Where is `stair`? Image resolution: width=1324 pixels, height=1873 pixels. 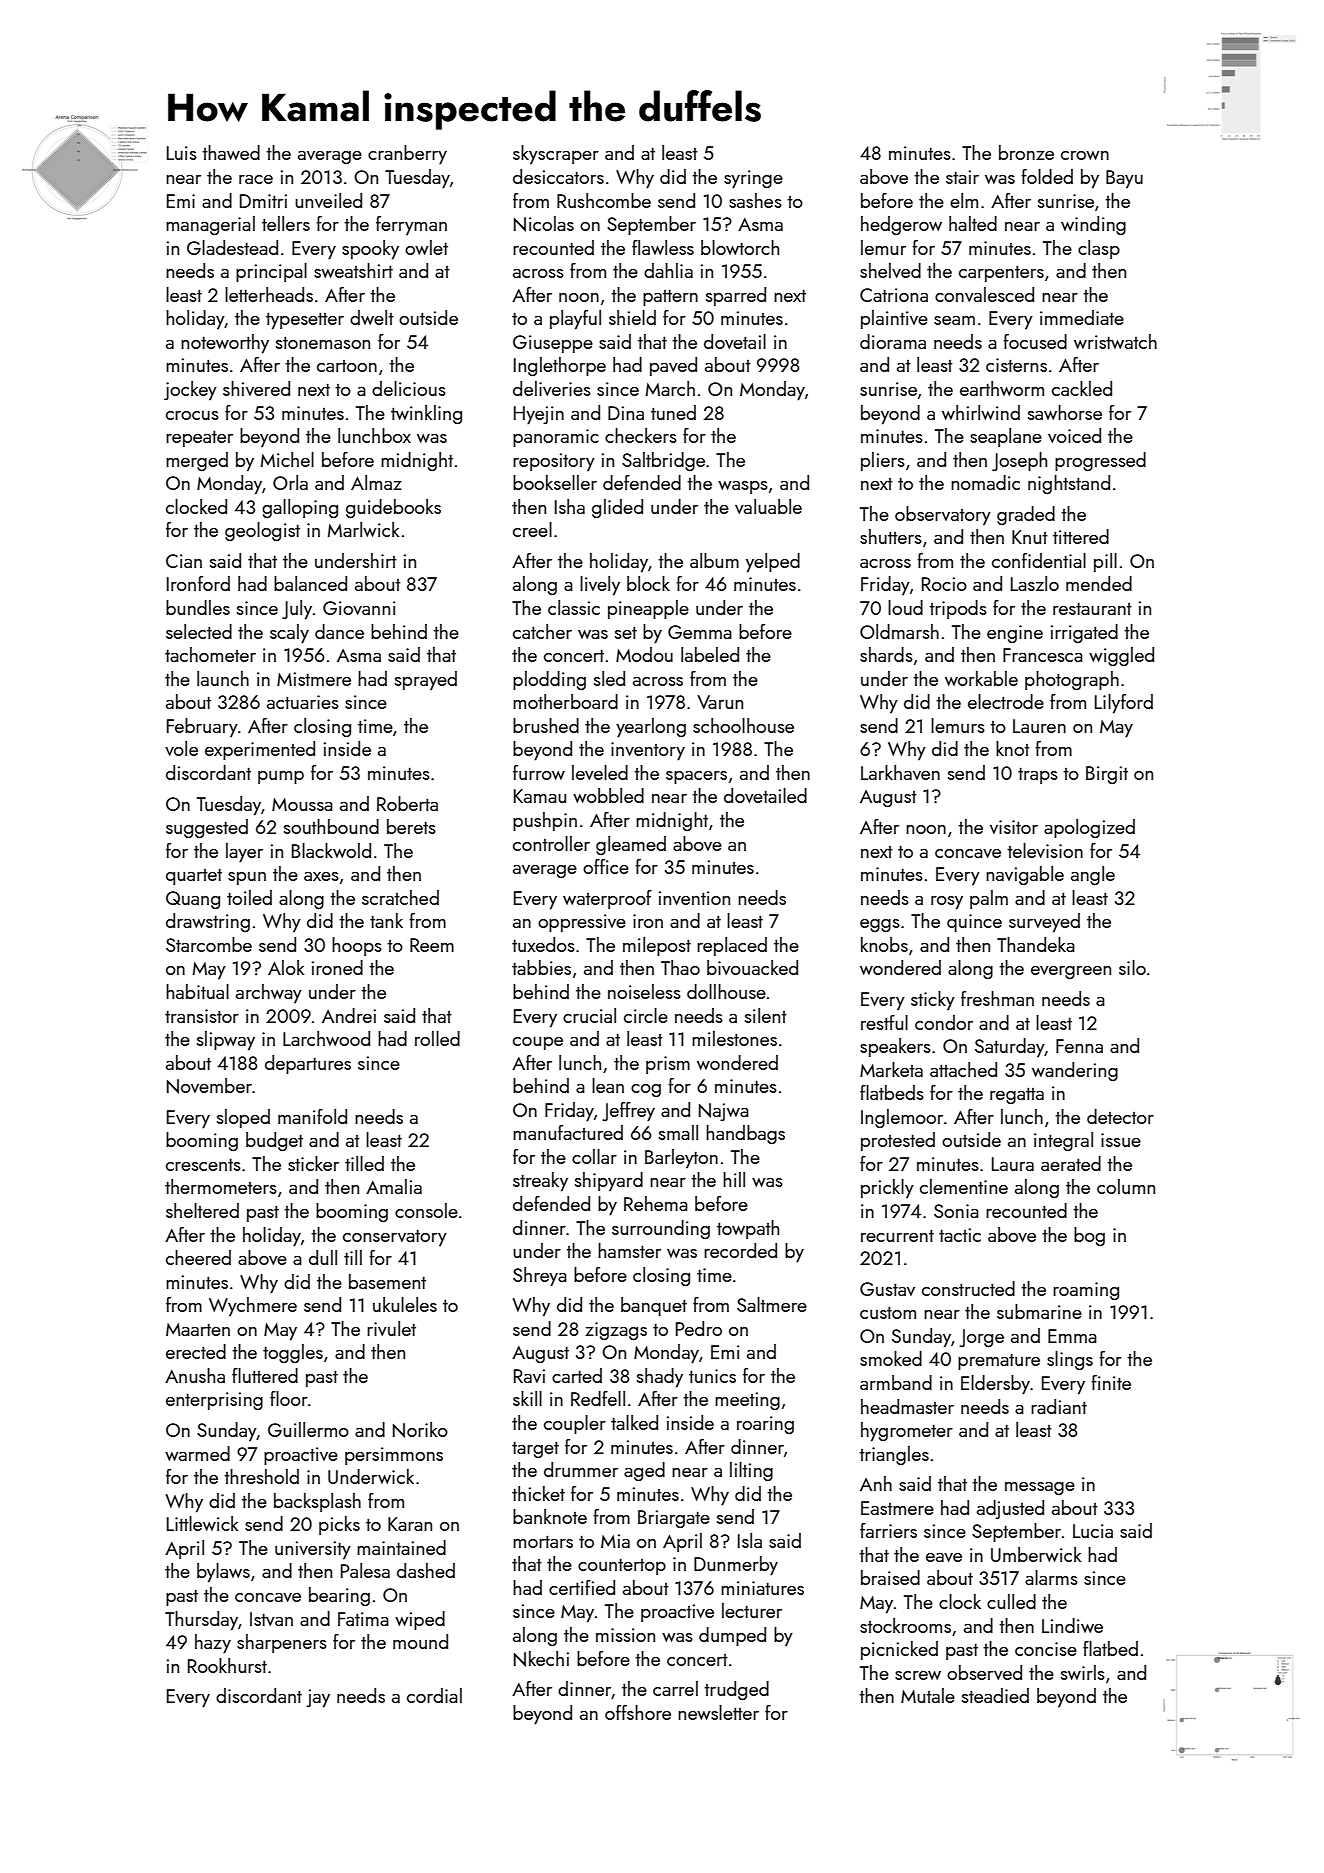
stair is located at coordinates (962, 177).
